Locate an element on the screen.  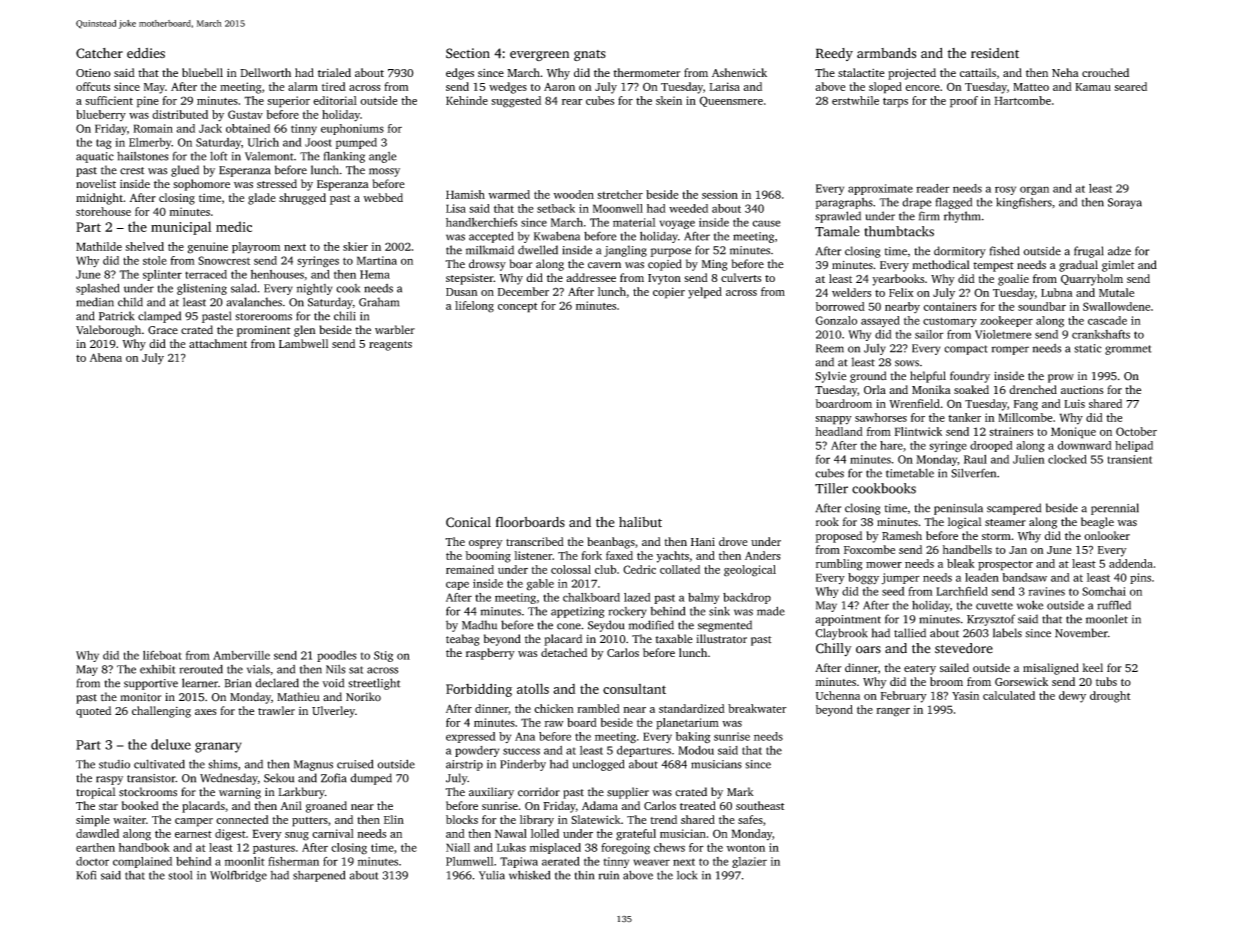
glazier is located at coordinates (749, 862).
